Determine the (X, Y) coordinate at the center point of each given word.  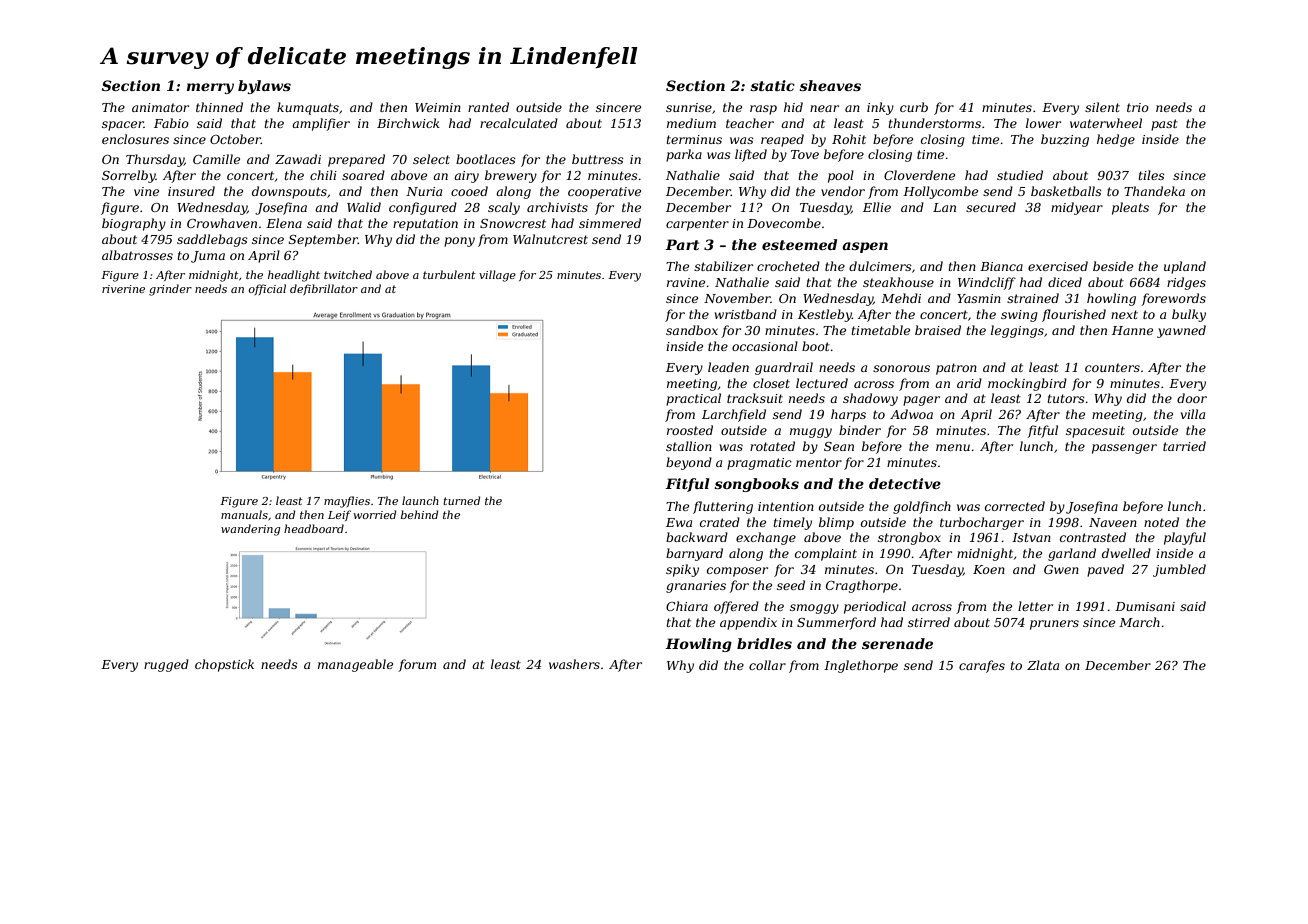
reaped (782, 140)
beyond (689, 463)
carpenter (697, 225)
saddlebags (212, 240)
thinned (219, 107)
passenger (1124, 449)
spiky (682, 570)
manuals (244, 514)
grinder (170, 290)
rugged (166, 665)
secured (991, 207)
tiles (1151, 175)
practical (693, 399)
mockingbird (1027, 384)
